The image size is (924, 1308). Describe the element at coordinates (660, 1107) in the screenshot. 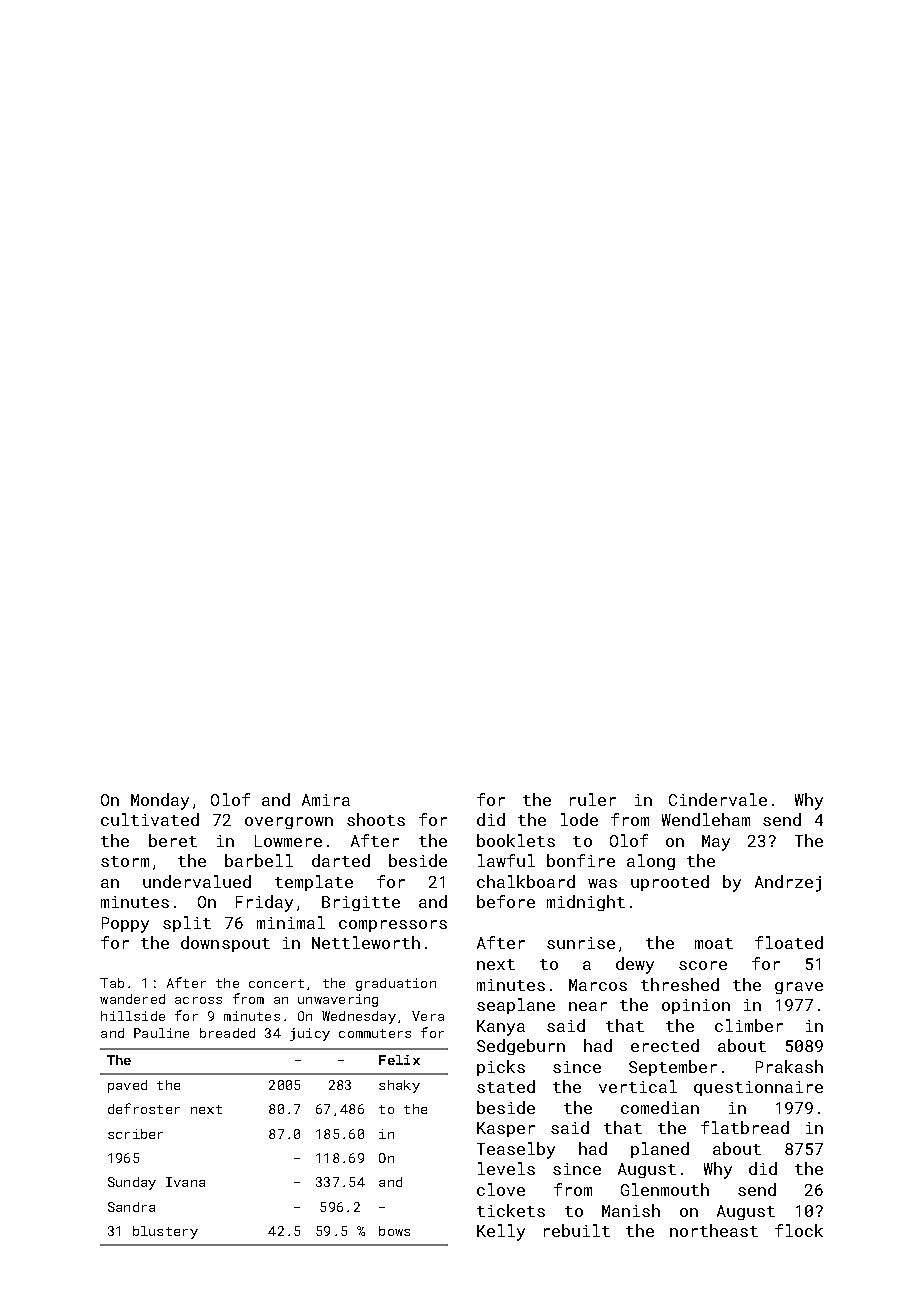

I see `comedian` at that location.
